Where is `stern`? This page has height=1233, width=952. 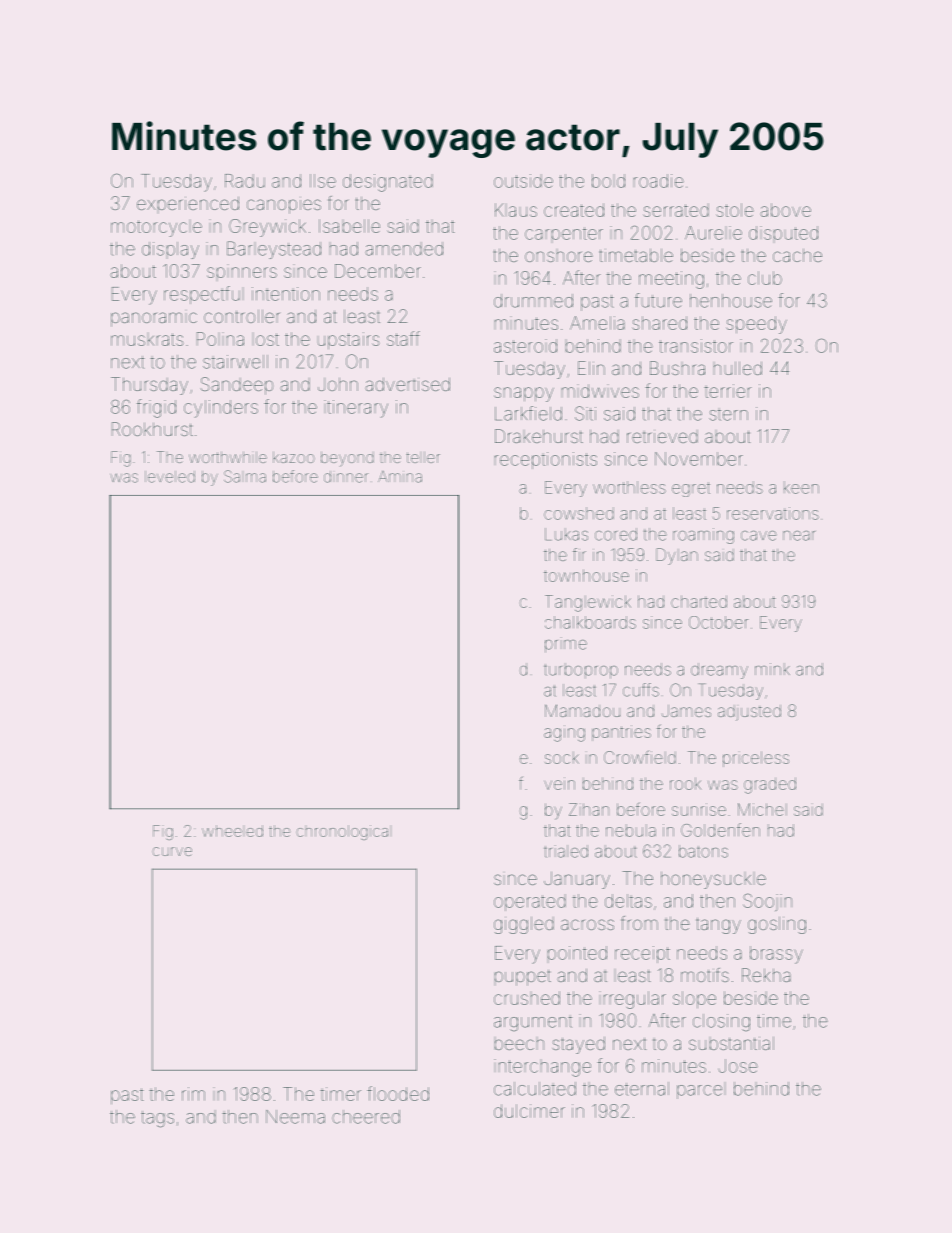
stern is located at coordinates (728, 414).
